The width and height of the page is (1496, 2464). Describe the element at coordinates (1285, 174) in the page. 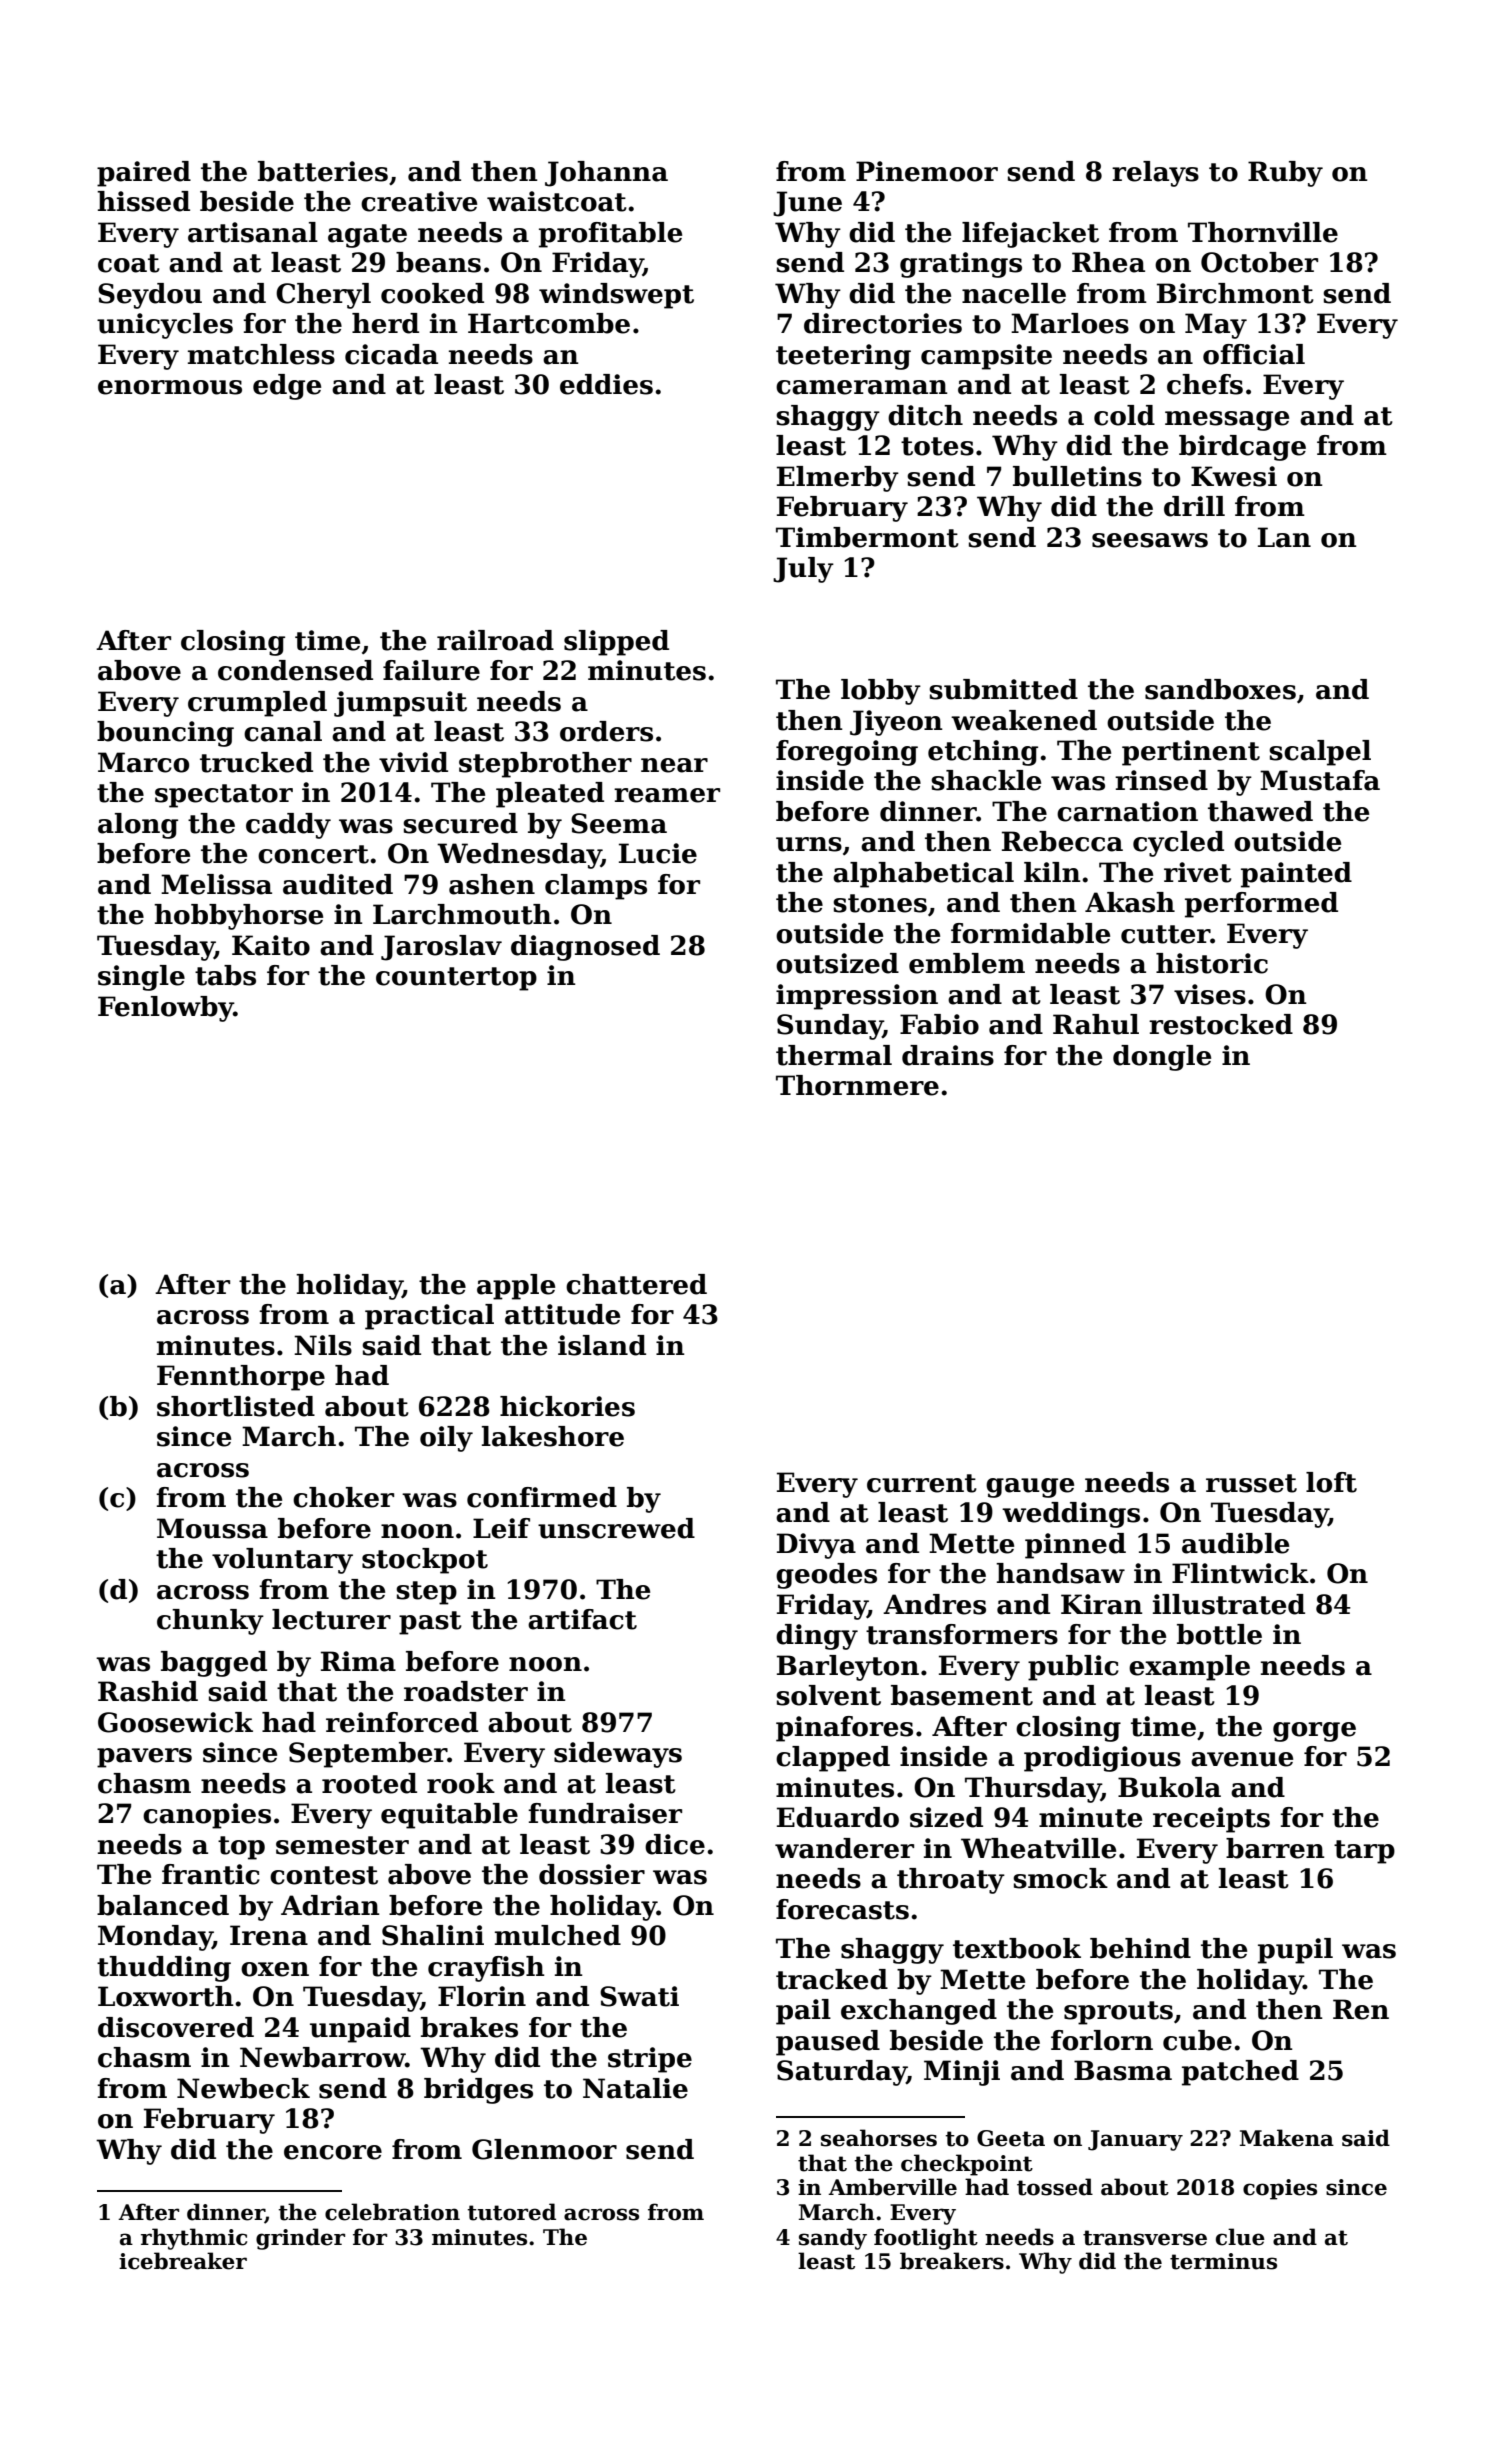

I see `Ruby` at that location.
